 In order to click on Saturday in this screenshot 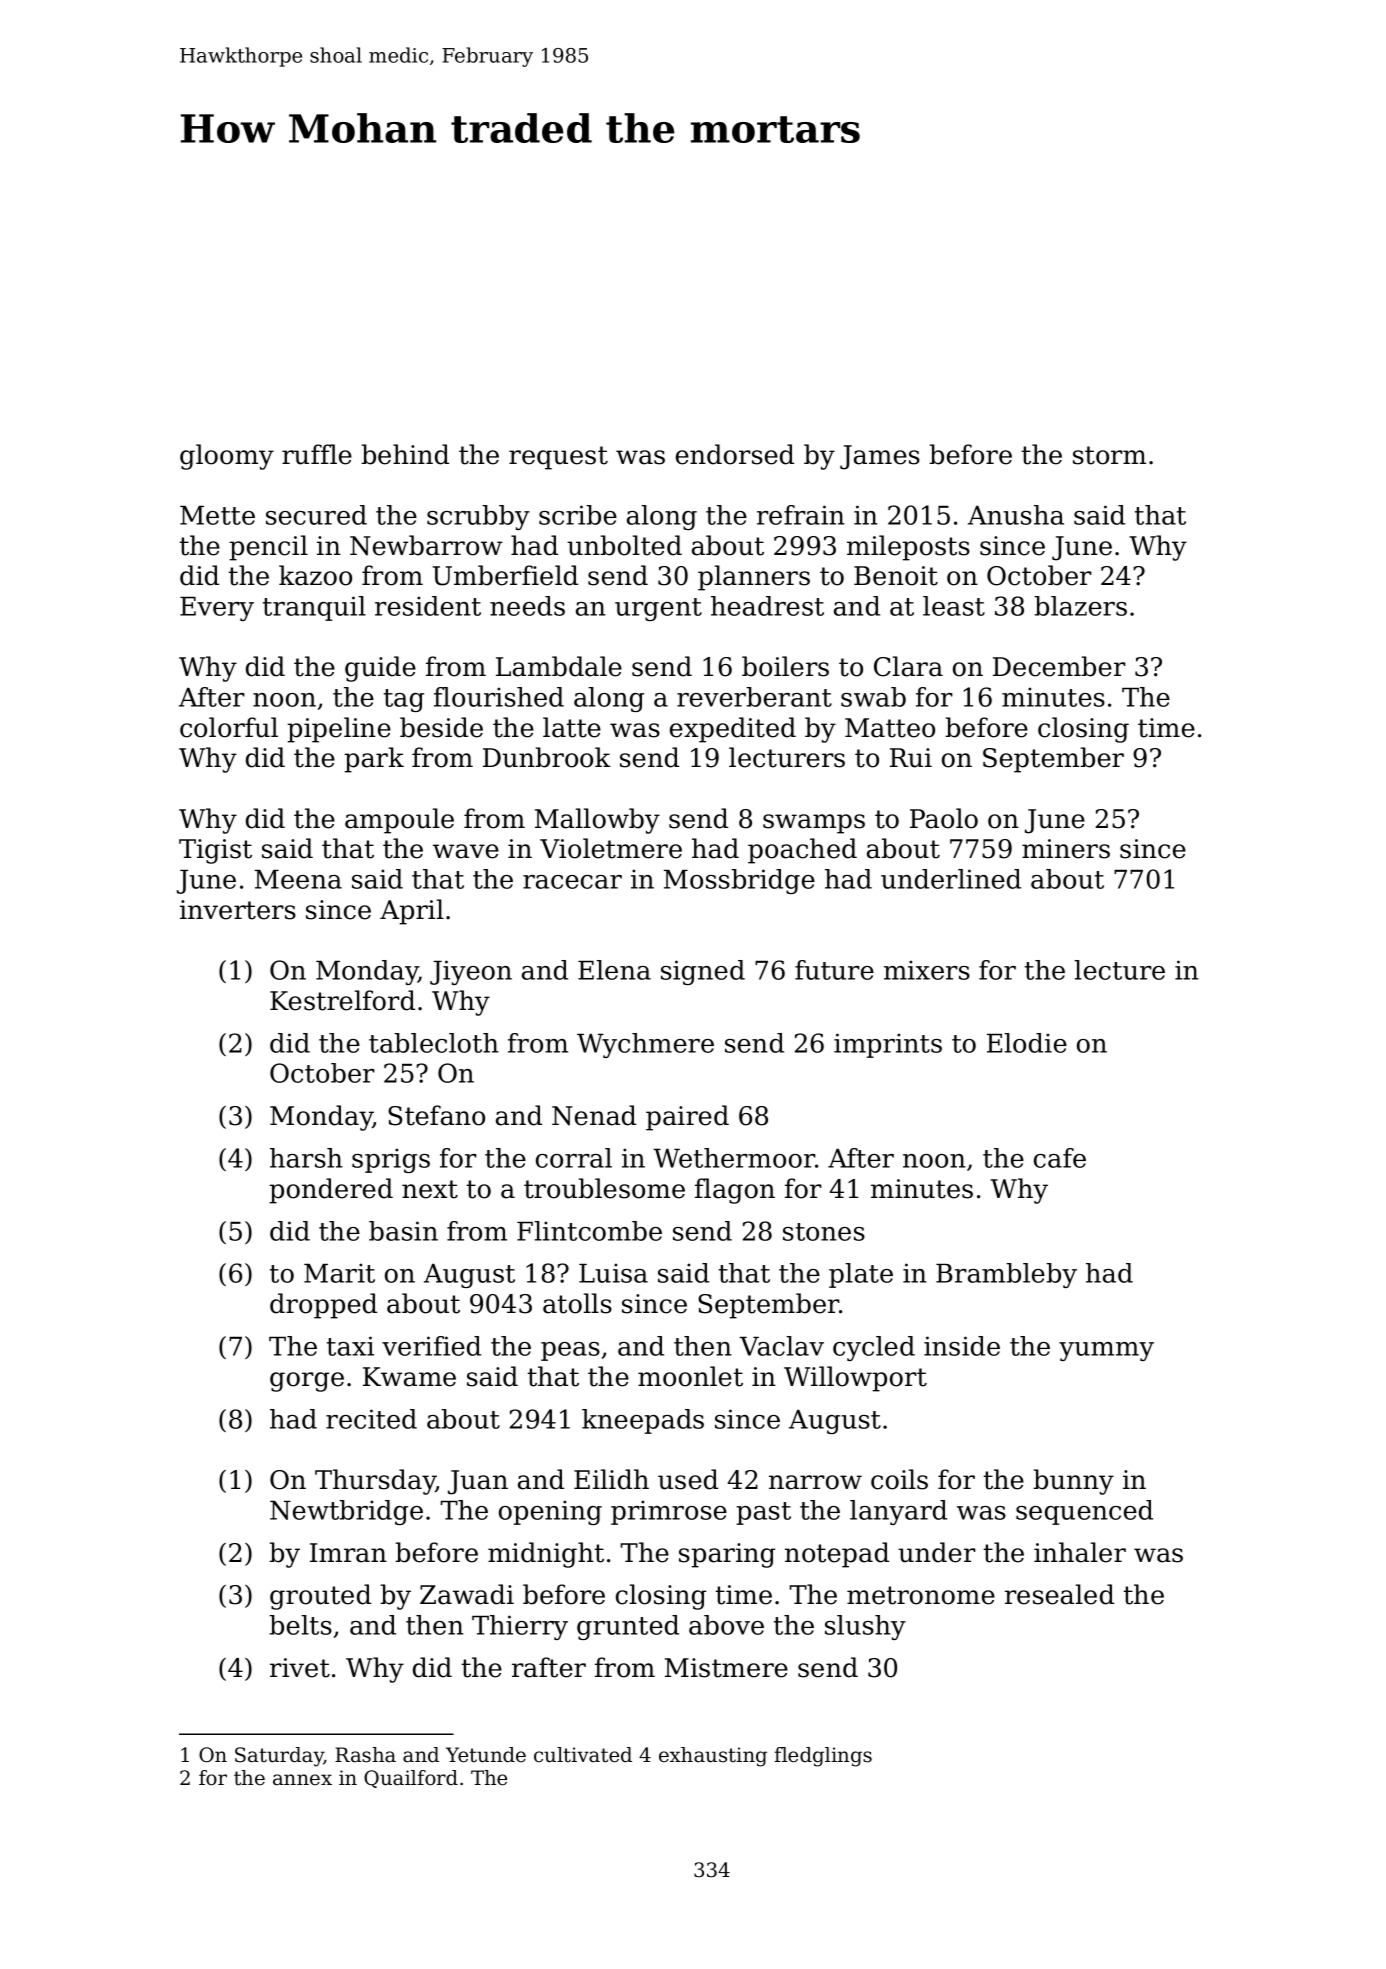, I will do `click(279, 1757)`.
